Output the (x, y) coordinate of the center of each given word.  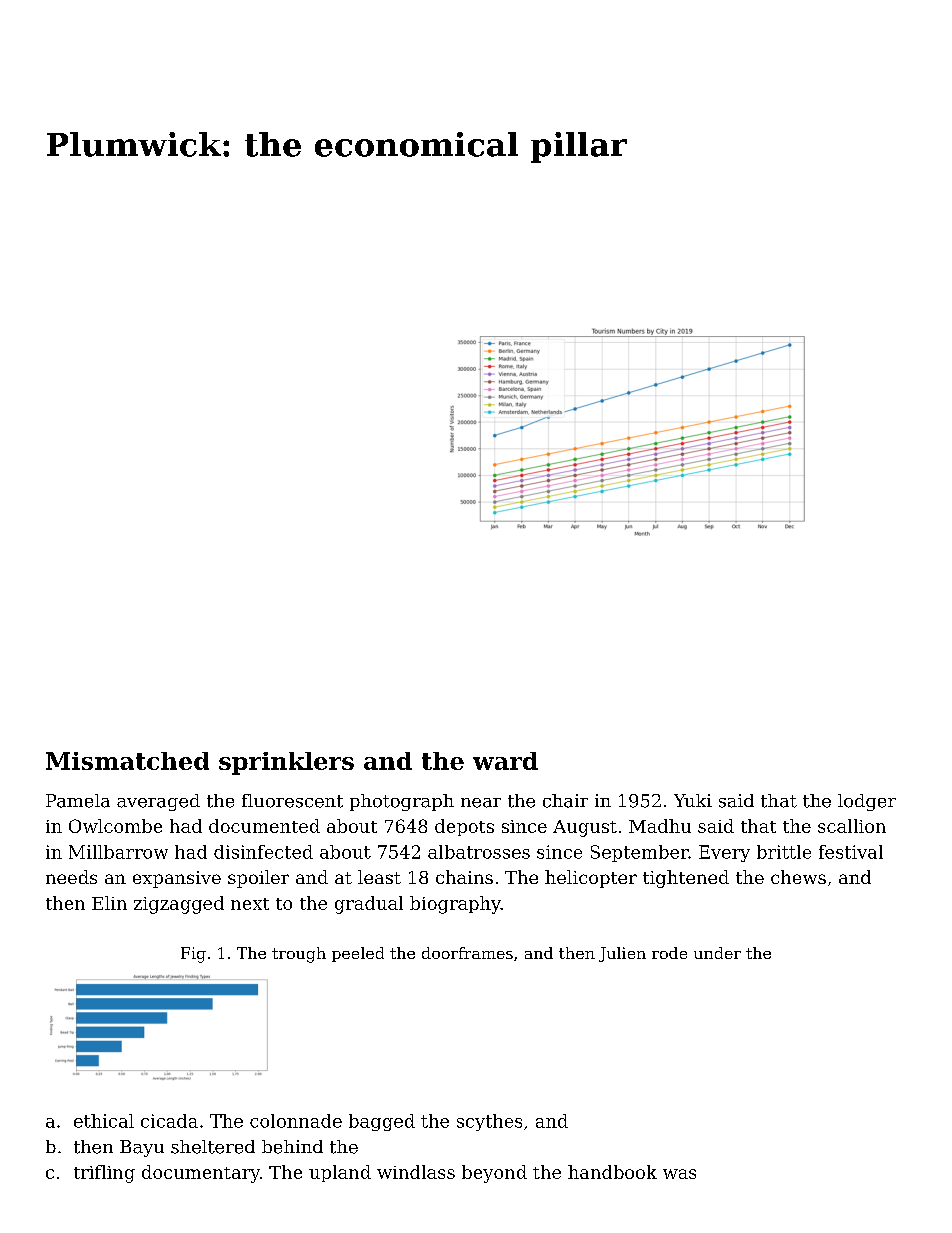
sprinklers (286, 763)
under (717, 953)
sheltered (213, 1147)
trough (299, 955)
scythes (489, 1122)
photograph (402, 802)
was (679, 1174)
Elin (109, 903)
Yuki (693, 800)
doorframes (467, 953)
